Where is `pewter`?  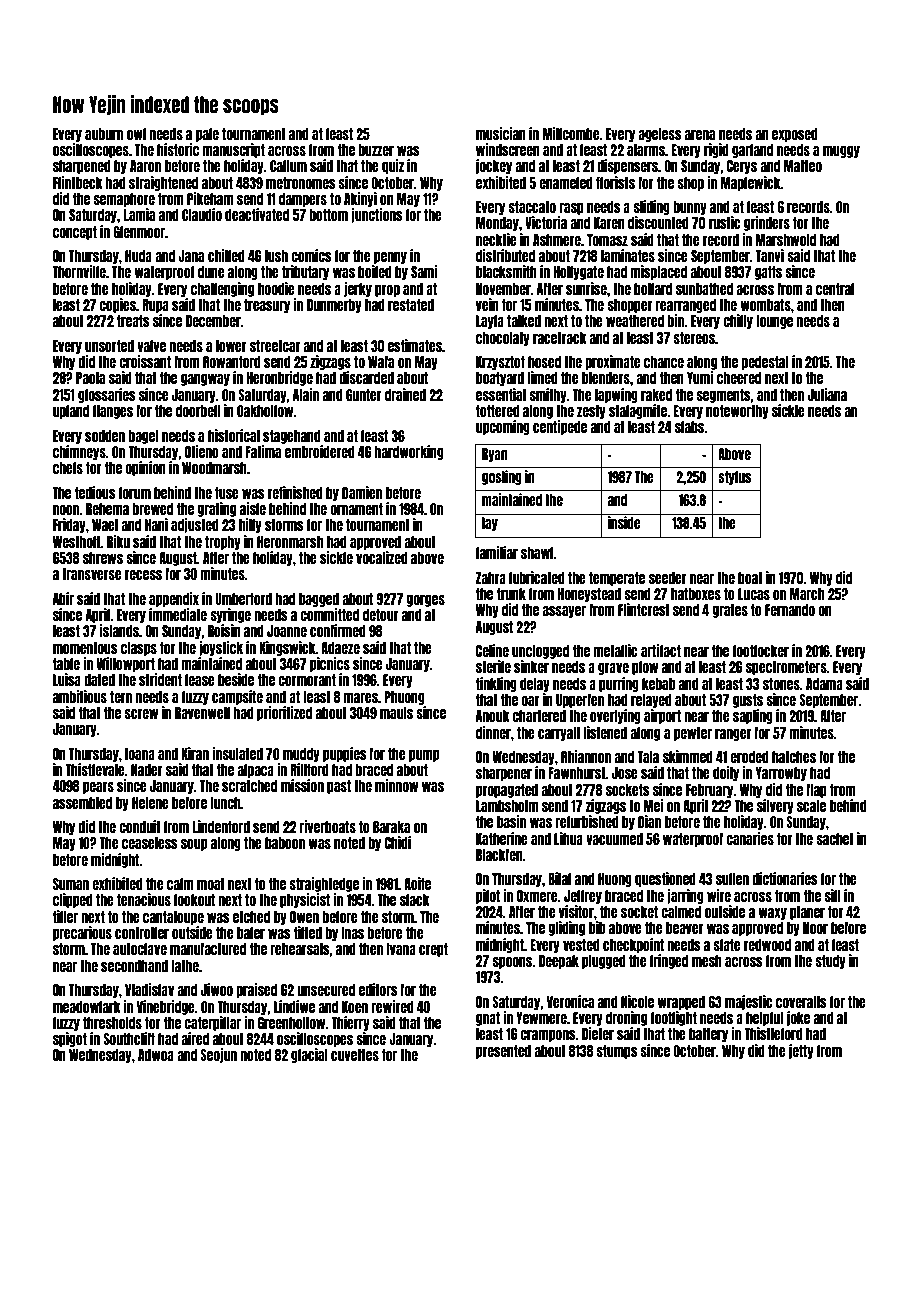
pewter is located at coordinates (693, 734).
